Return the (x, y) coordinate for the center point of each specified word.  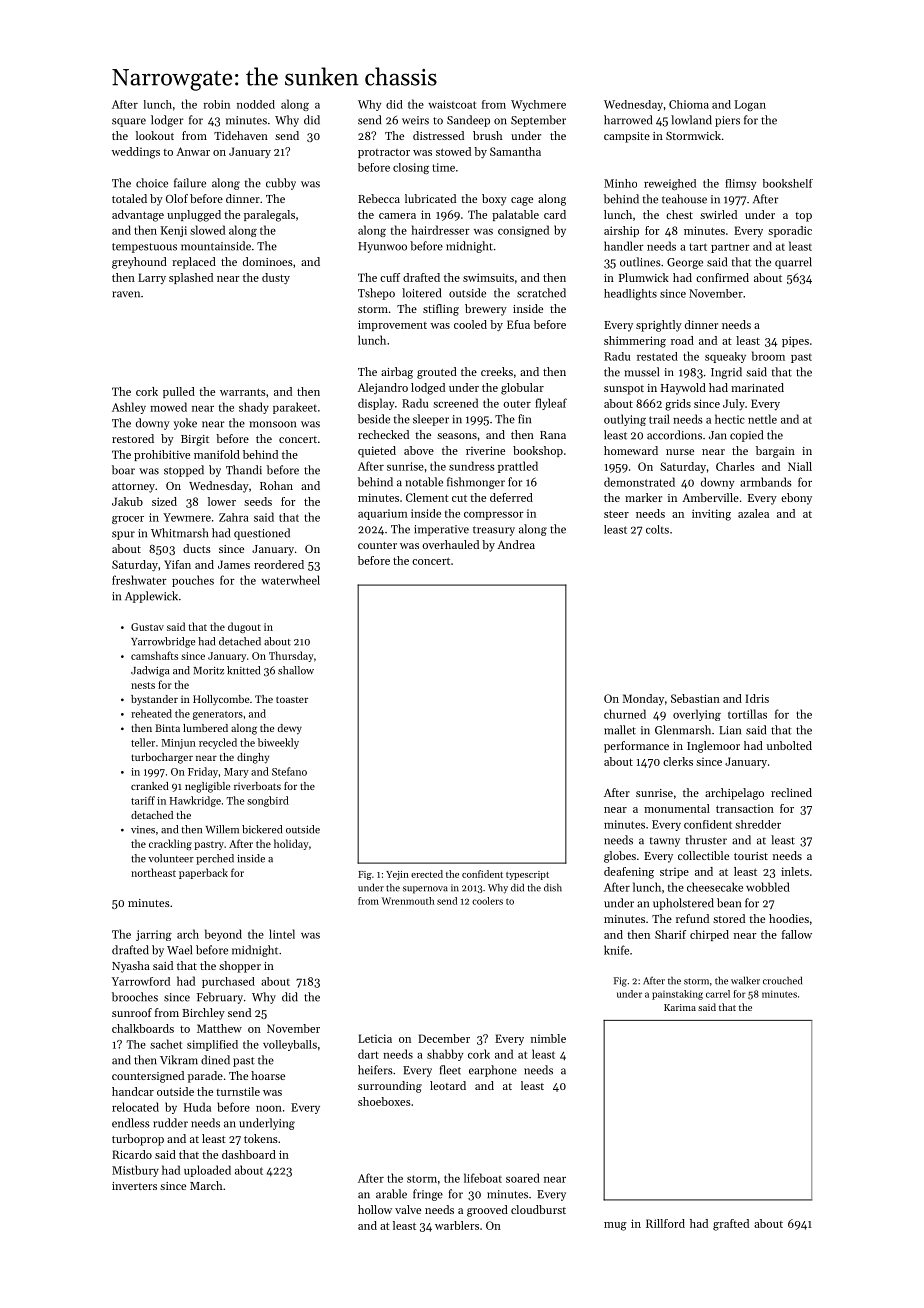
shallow (296, 670)
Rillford (665, 1223)
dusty (276, 279)
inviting (711, 515)
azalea (753, 513)
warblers (457, 1225)
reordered (279, 564)
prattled (518, 467)
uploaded (207, 1171)
